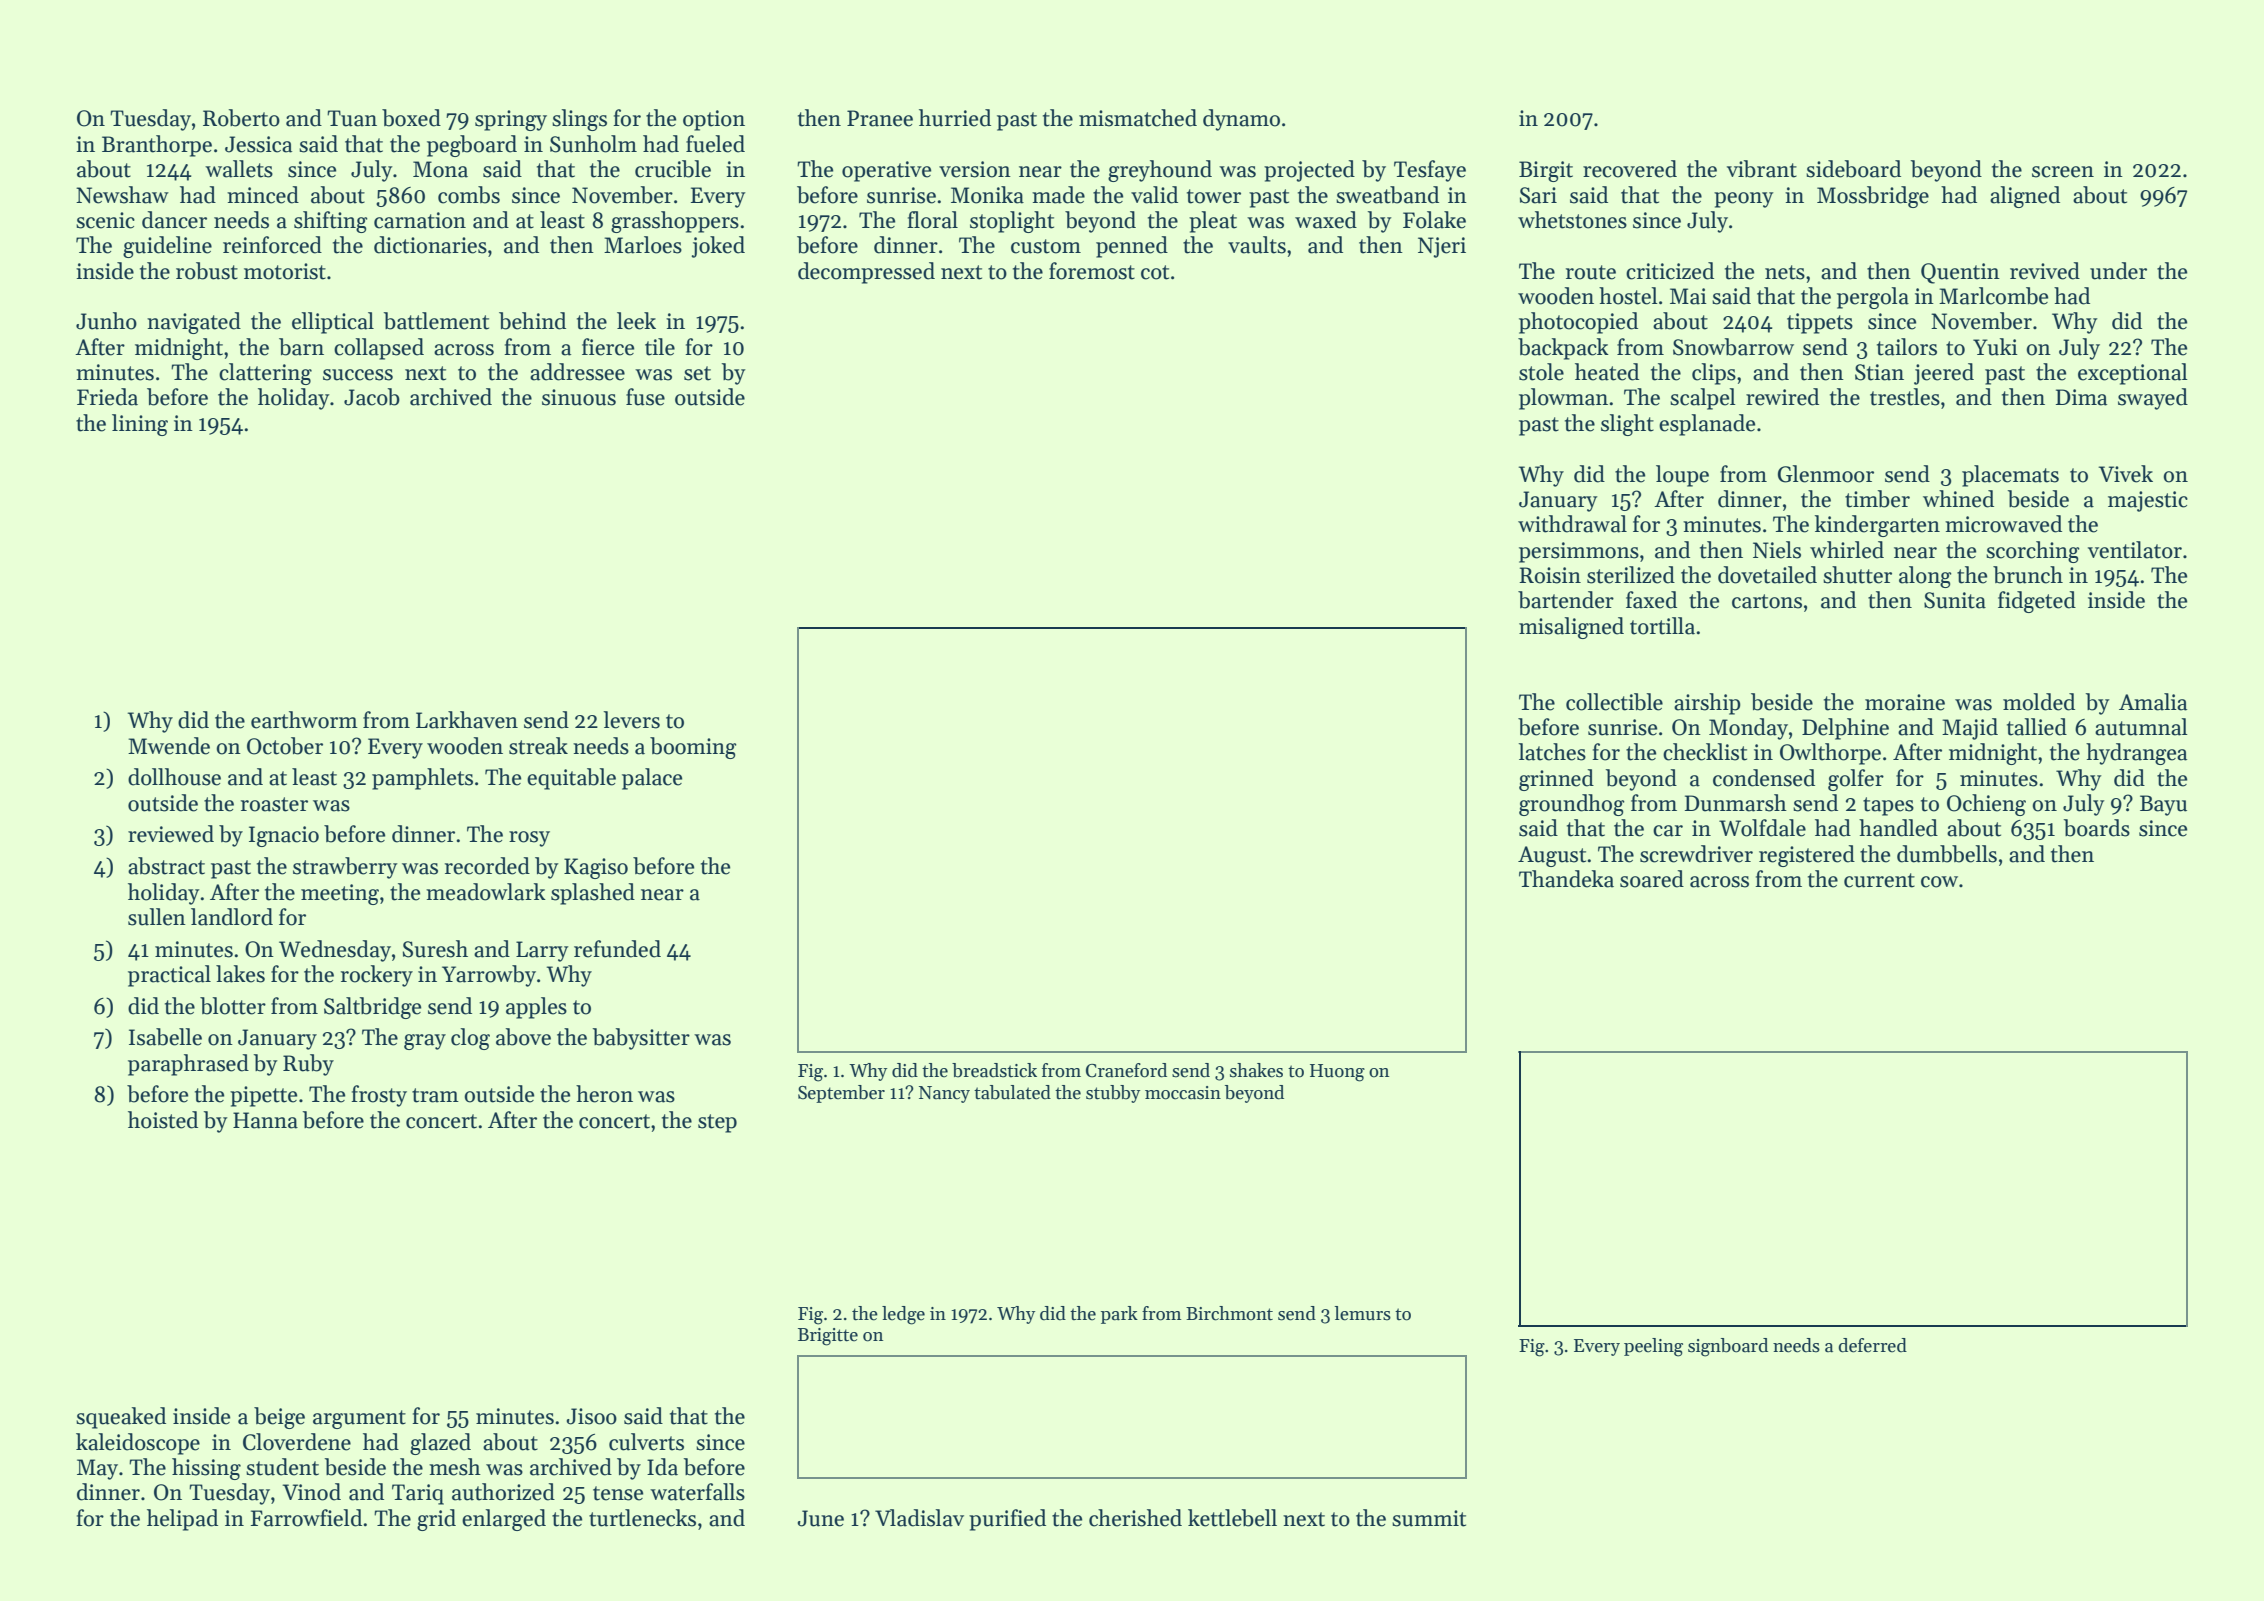 The width and height of the image is (2264, 1601). What do you see at coordinates (265, 1120) in the image?
I see `Hanna` at bounding box center [265, 1120].
